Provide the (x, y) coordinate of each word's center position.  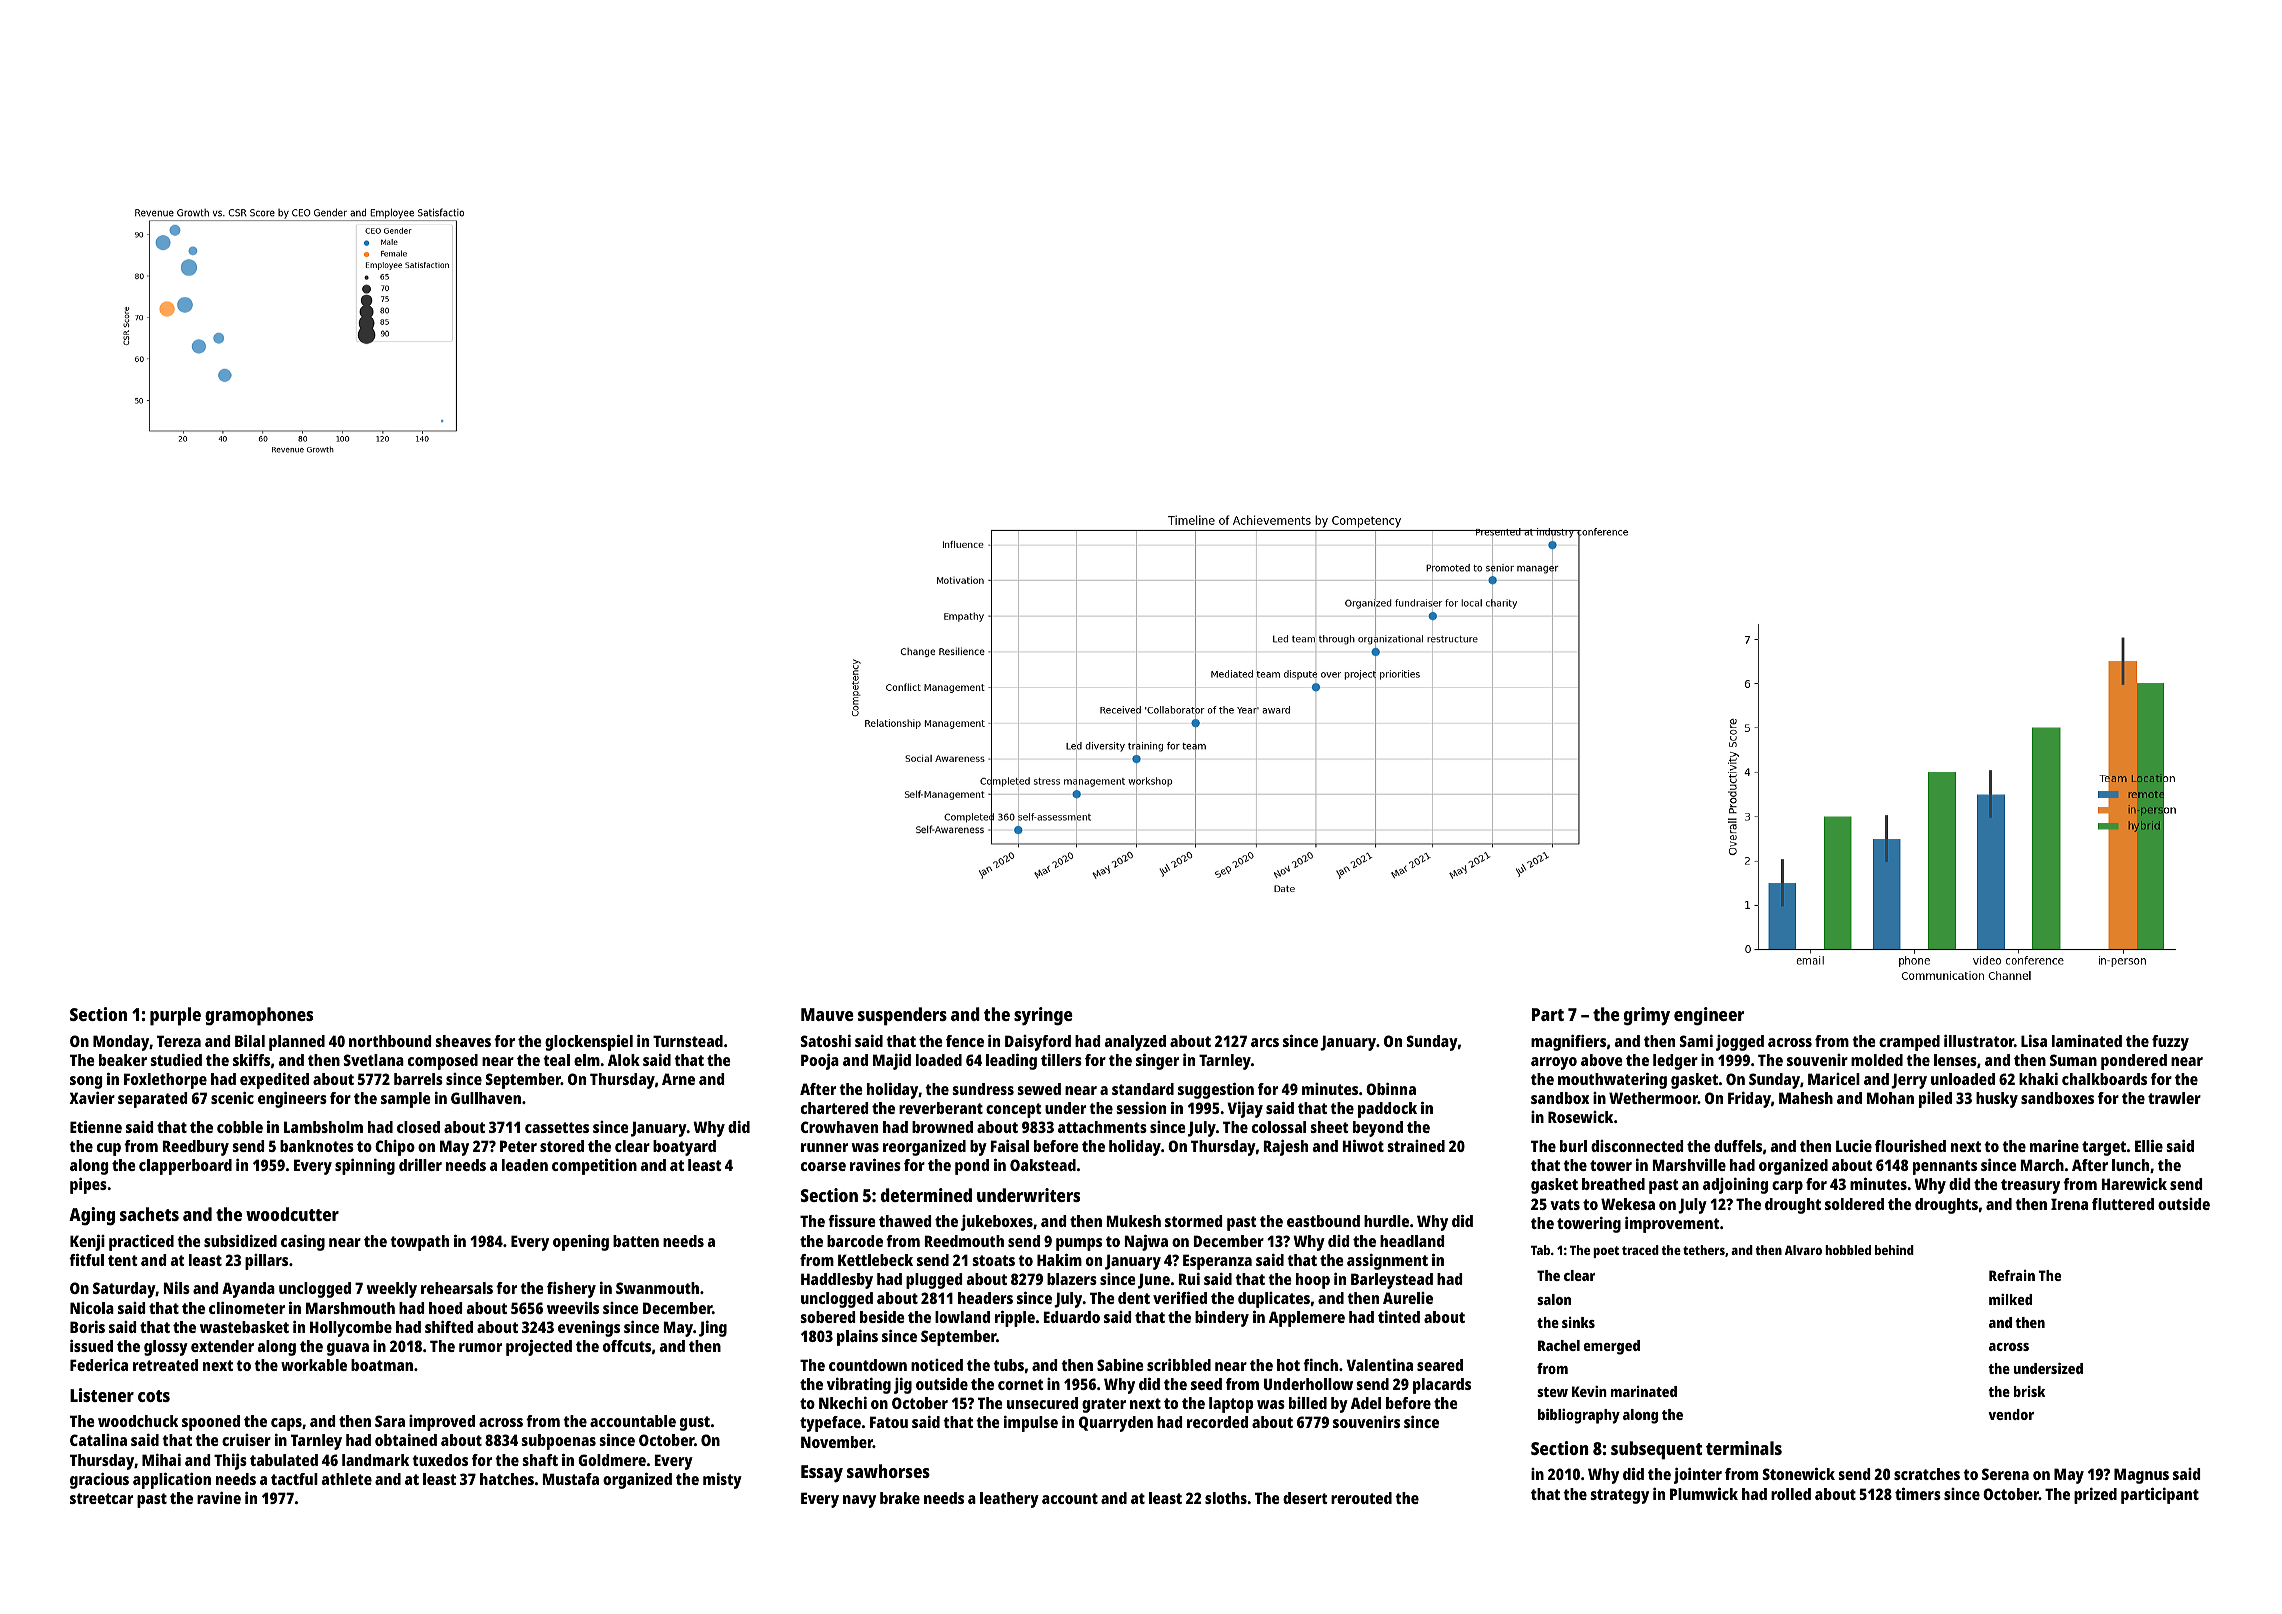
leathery (1009, 1500)
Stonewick (1799, 1474)
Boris (87, 1327)
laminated (2087, 1041)
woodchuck (138, 1421)
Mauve (827, 1014)
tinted (1399, 1317)
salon (1554, 1299)
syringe (1043, 1016)
